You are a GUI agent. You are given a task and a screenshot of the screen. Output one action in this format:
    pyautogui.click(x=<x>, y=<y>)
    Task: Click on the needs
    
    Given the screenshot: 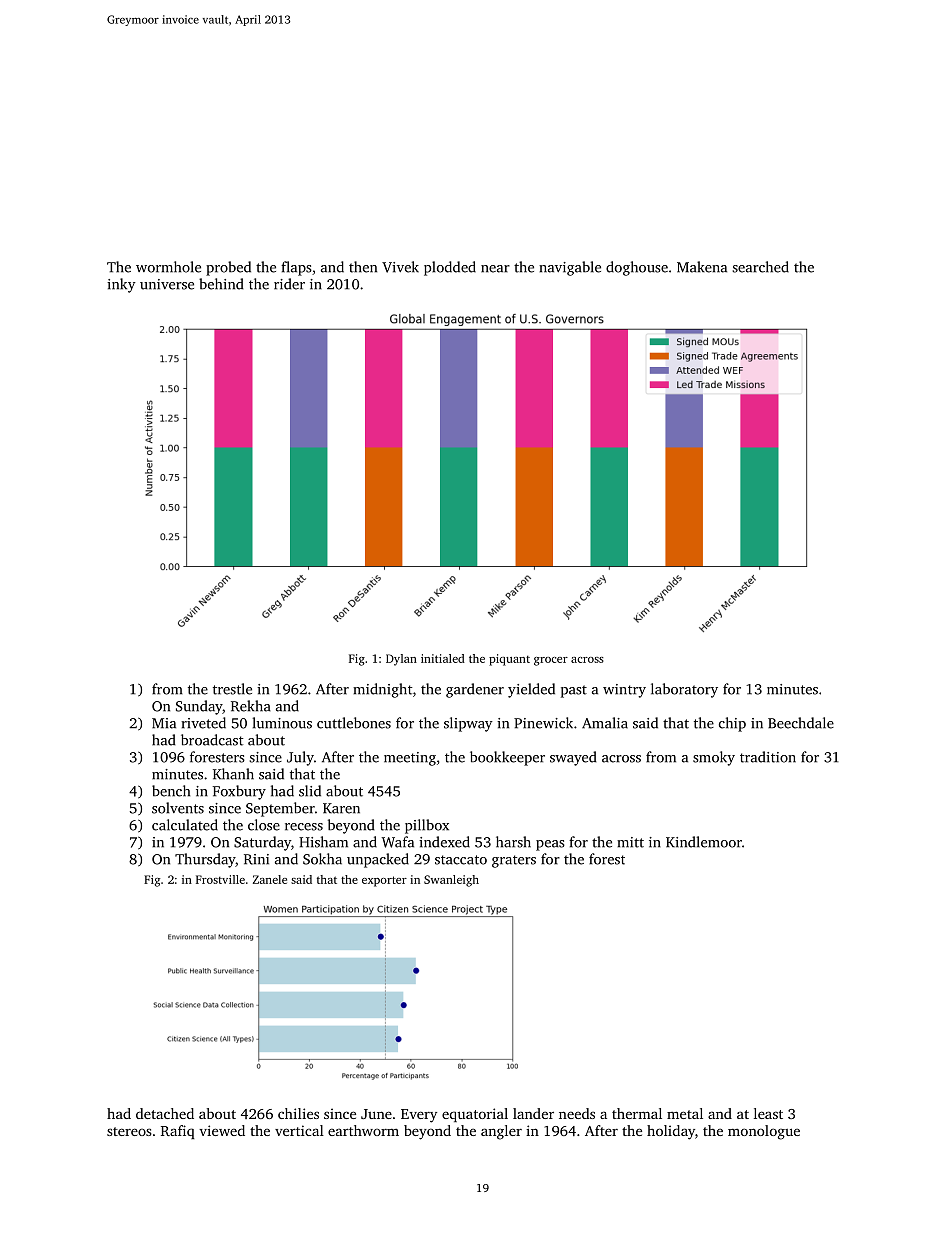 What is the action you would take?
    pyautogui.click(x=577, y=1113)
